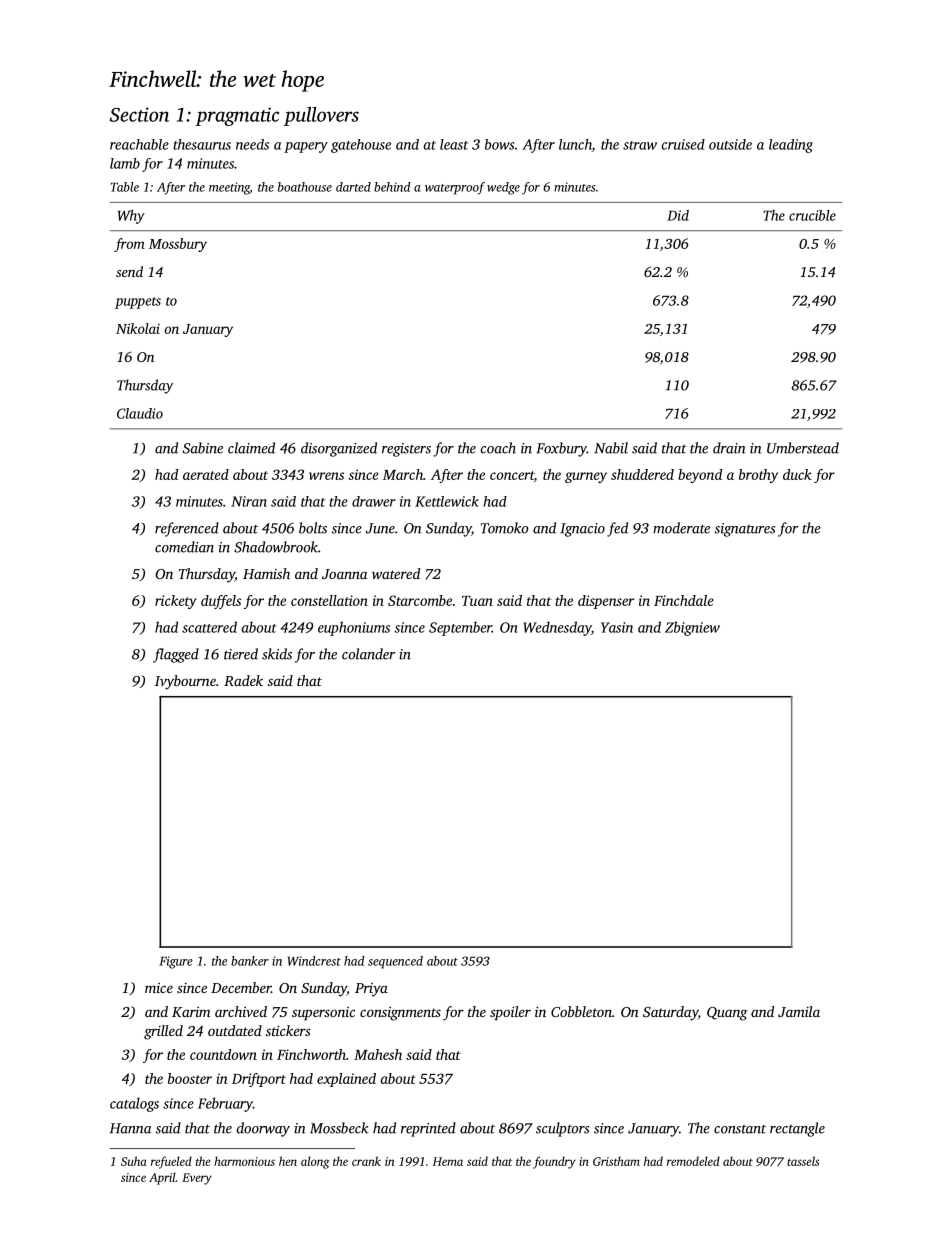 This screenshot has height=1233, width=952. Describe the element at coordinates (361, 146) in the screenshot. I see `gatehouse` at that location.
